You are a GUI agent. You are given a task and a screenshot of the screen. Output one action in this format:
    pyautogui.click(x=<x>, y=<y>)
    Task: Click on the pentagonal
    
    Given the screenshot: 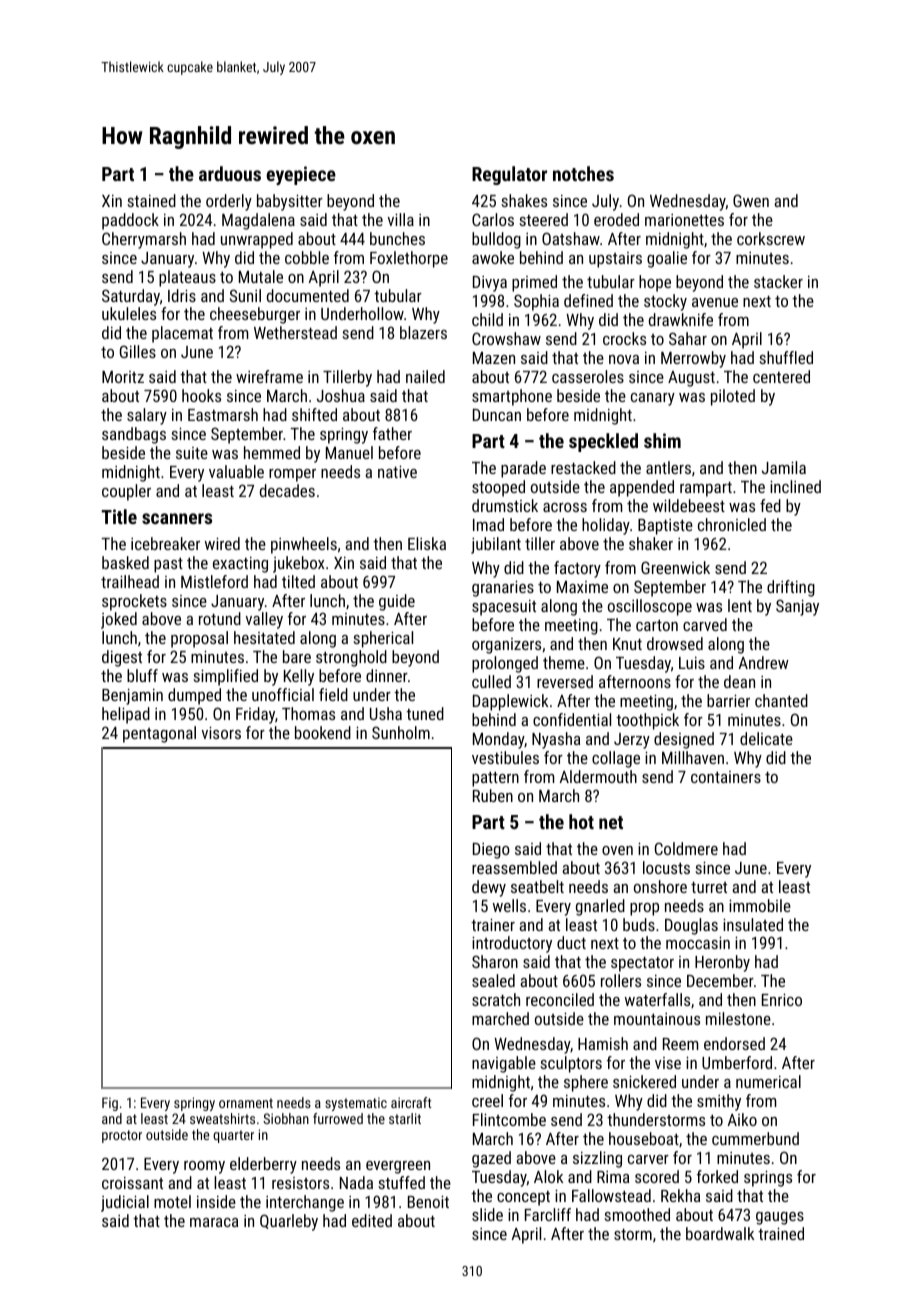 What is the action you would take?
    pyautogui.click(x=159, y=734)
